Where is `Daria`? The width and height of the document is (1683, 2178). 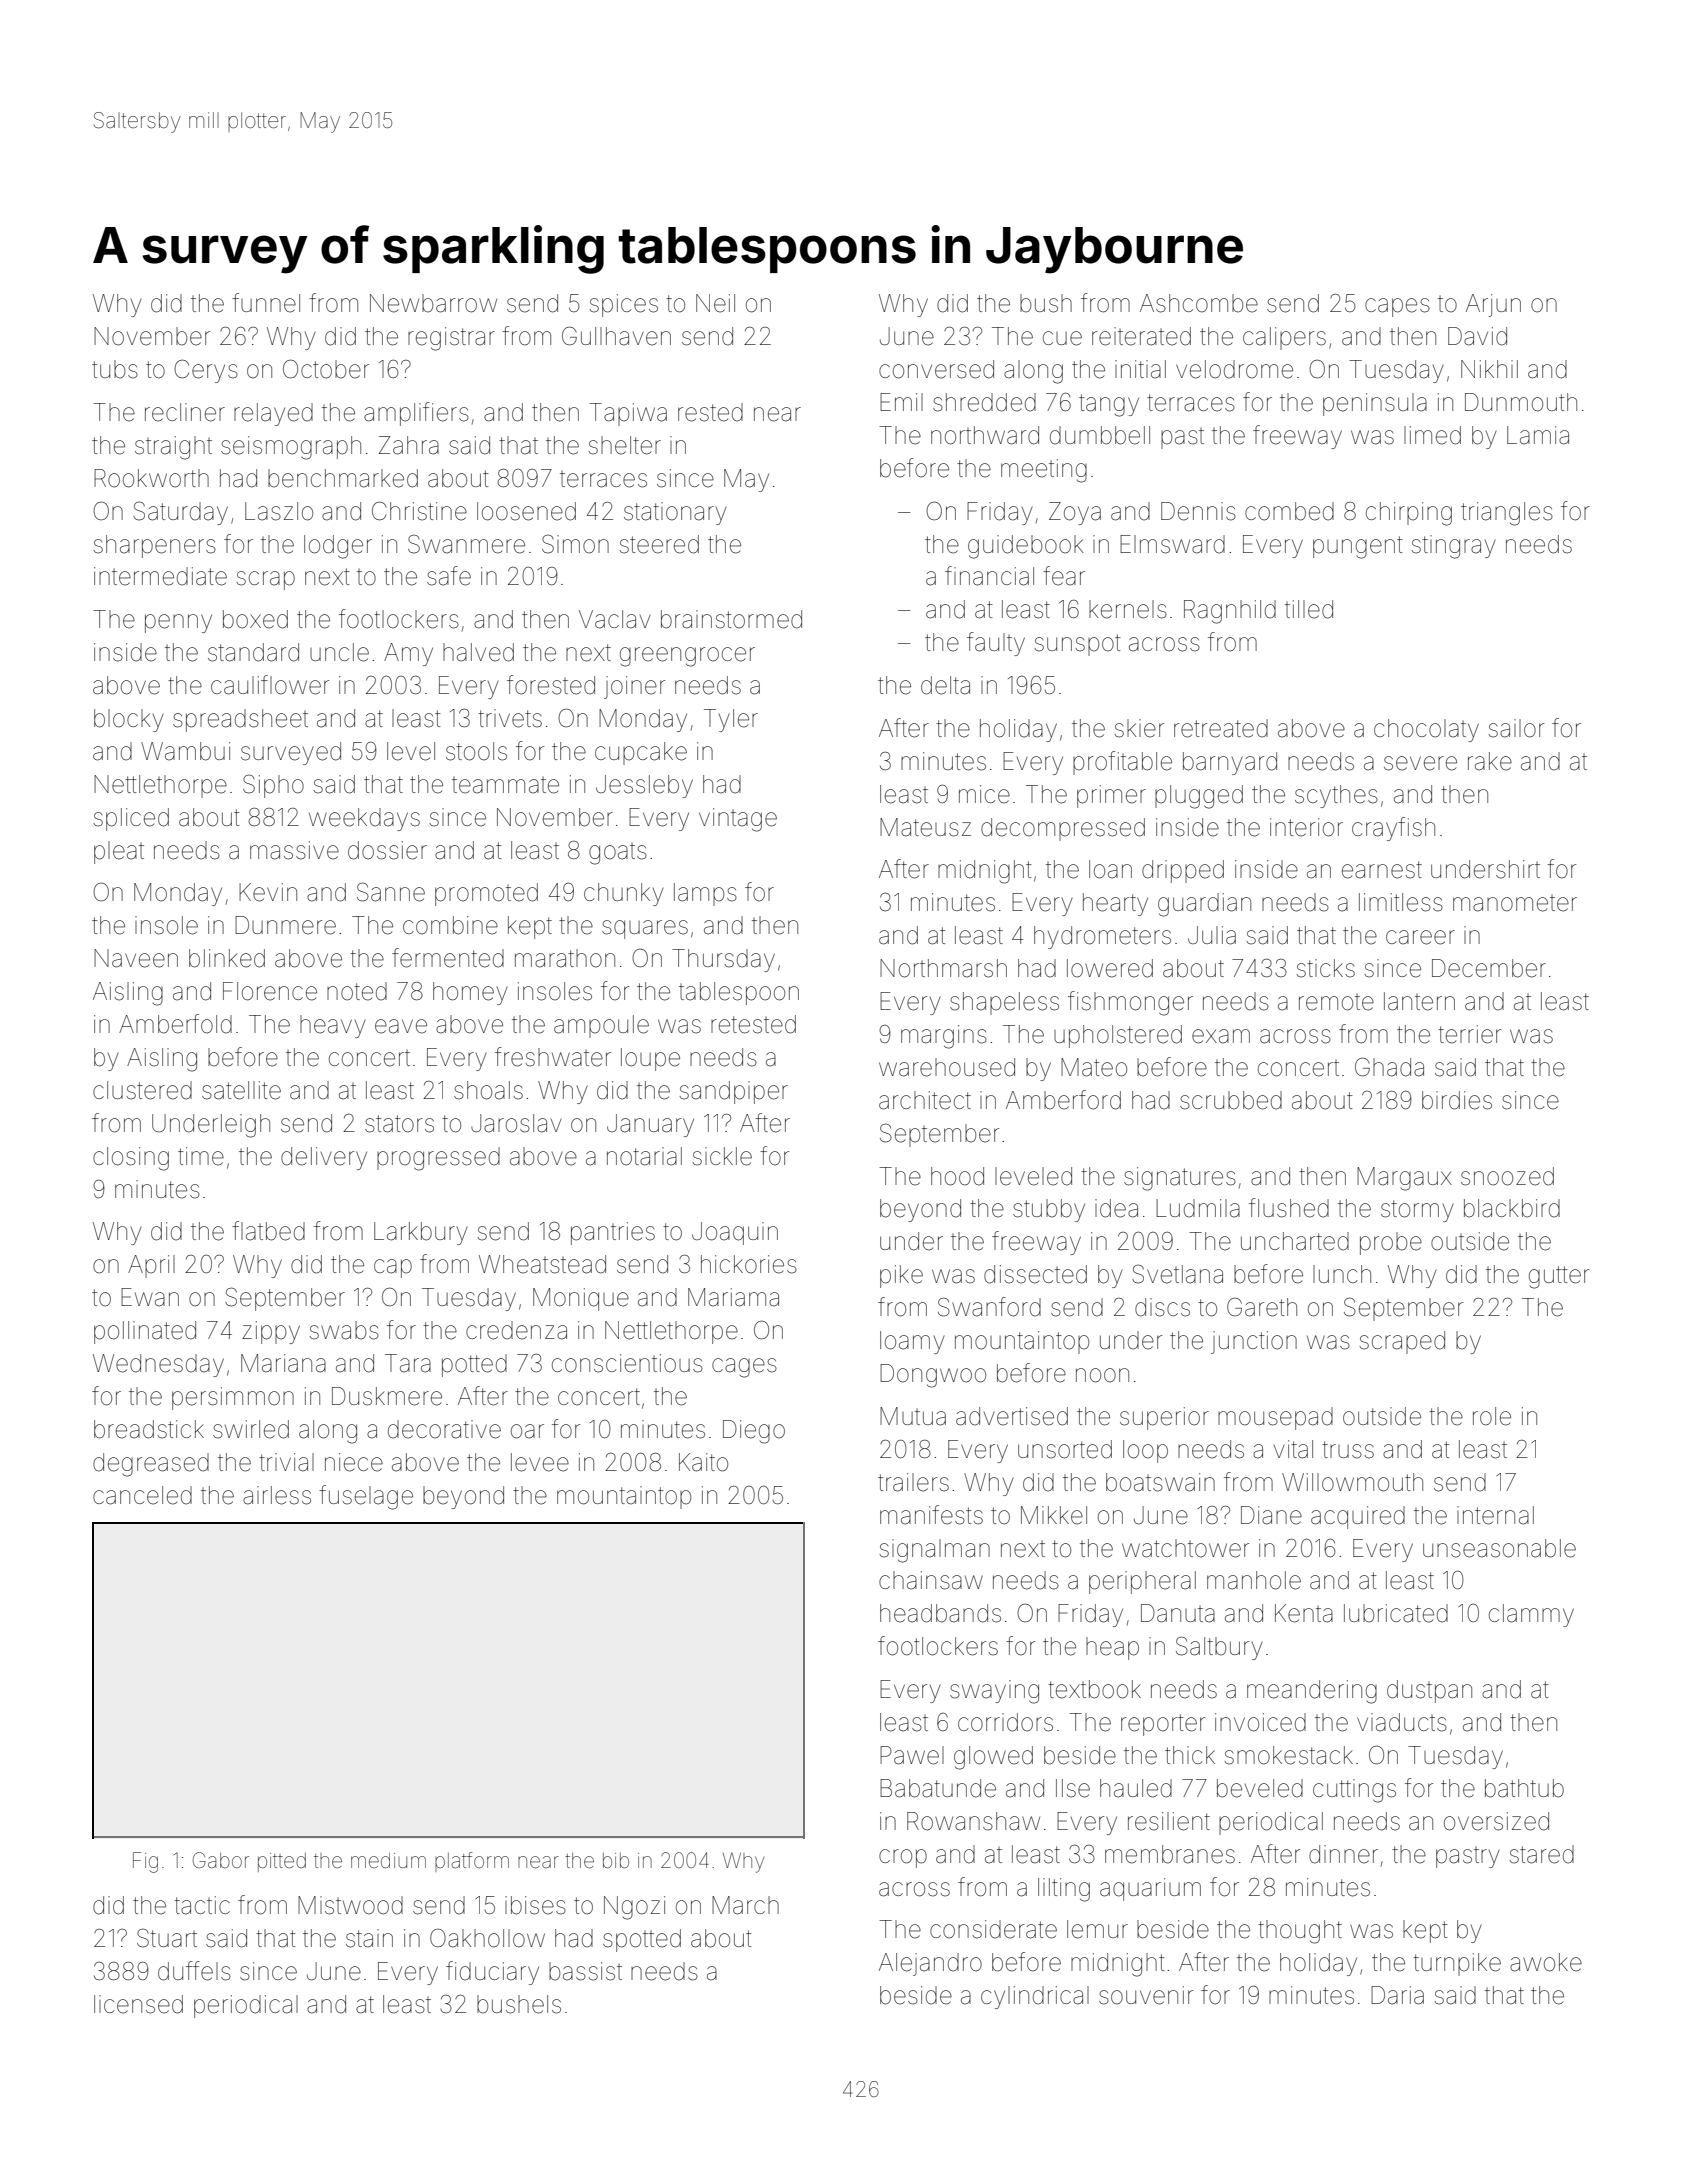 Daria is located at coordinates (1397, 1995).
